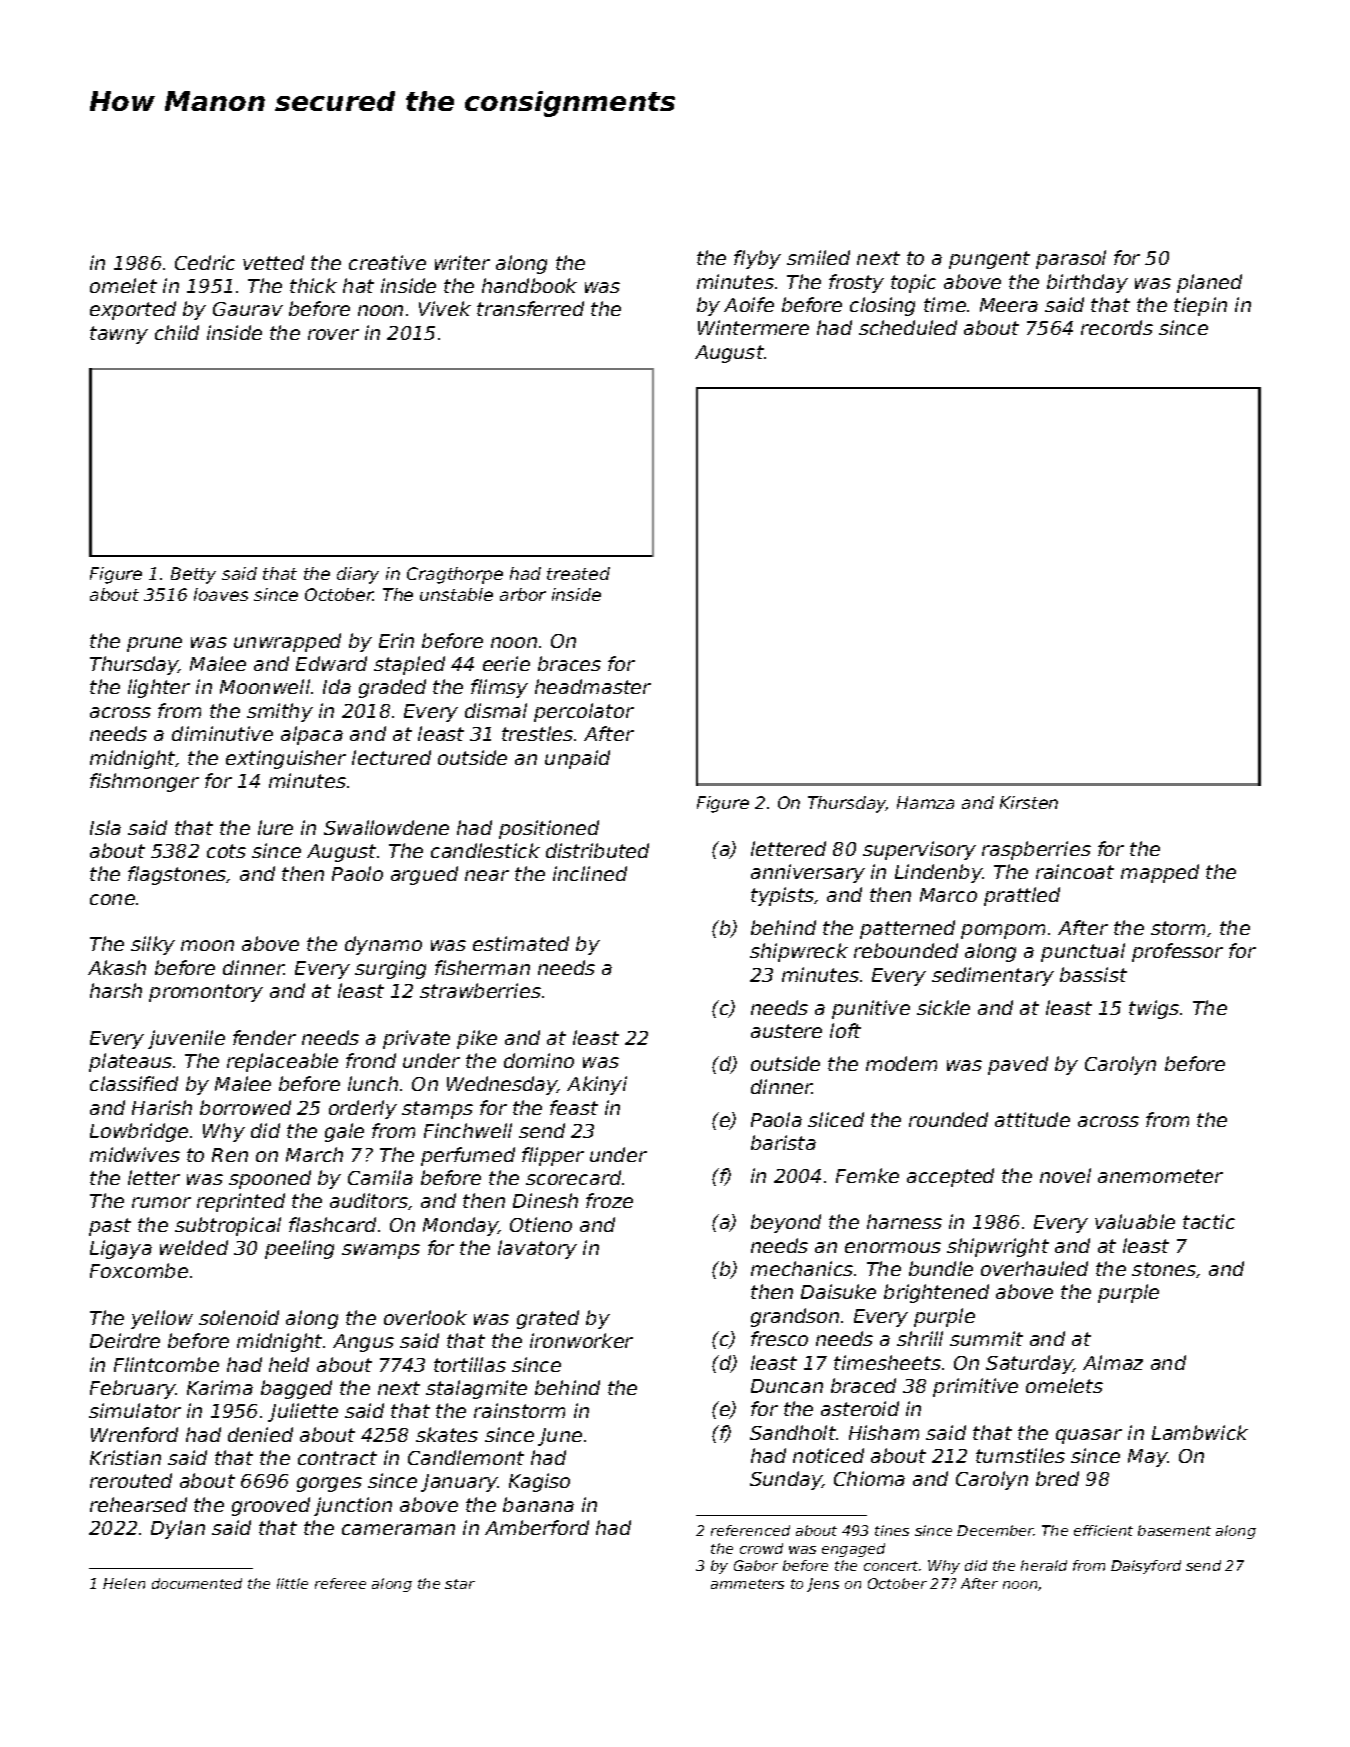 Image resolution: width=1350 pixels, height=1747 pixels. Describe the element at coordinates (1075, 871) in the screenshot. I see `raincoat` at that location.
